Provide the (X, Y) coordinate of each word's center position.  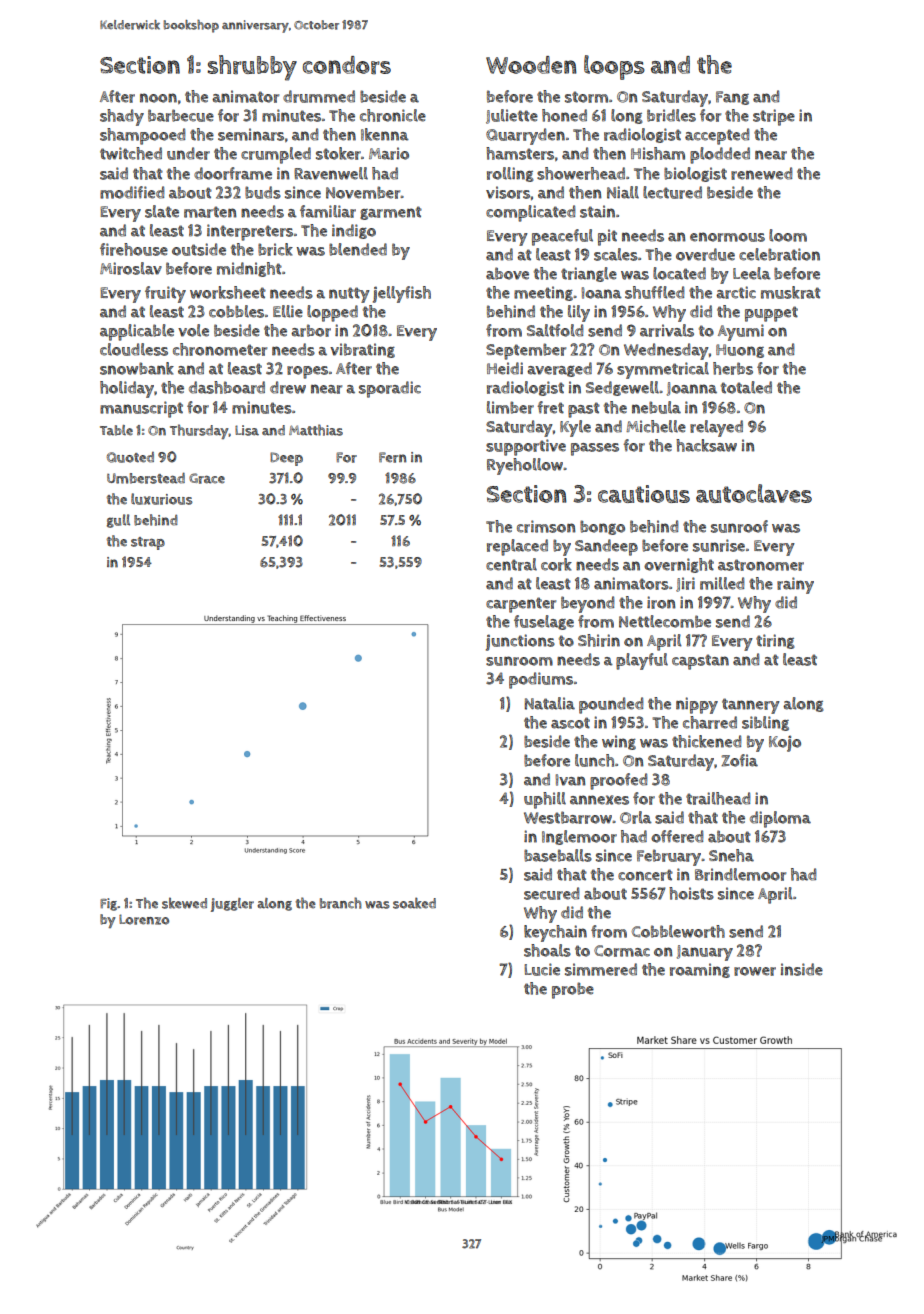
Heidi (505, 368)
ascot (570, 723)
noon (158, 98)
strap (148, 543)
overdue (705, 254)
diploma (780, 819)
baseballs (558, 855)
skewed (184, 903)
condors (347, 65)
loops (614, 67)
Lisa (247, 430)
